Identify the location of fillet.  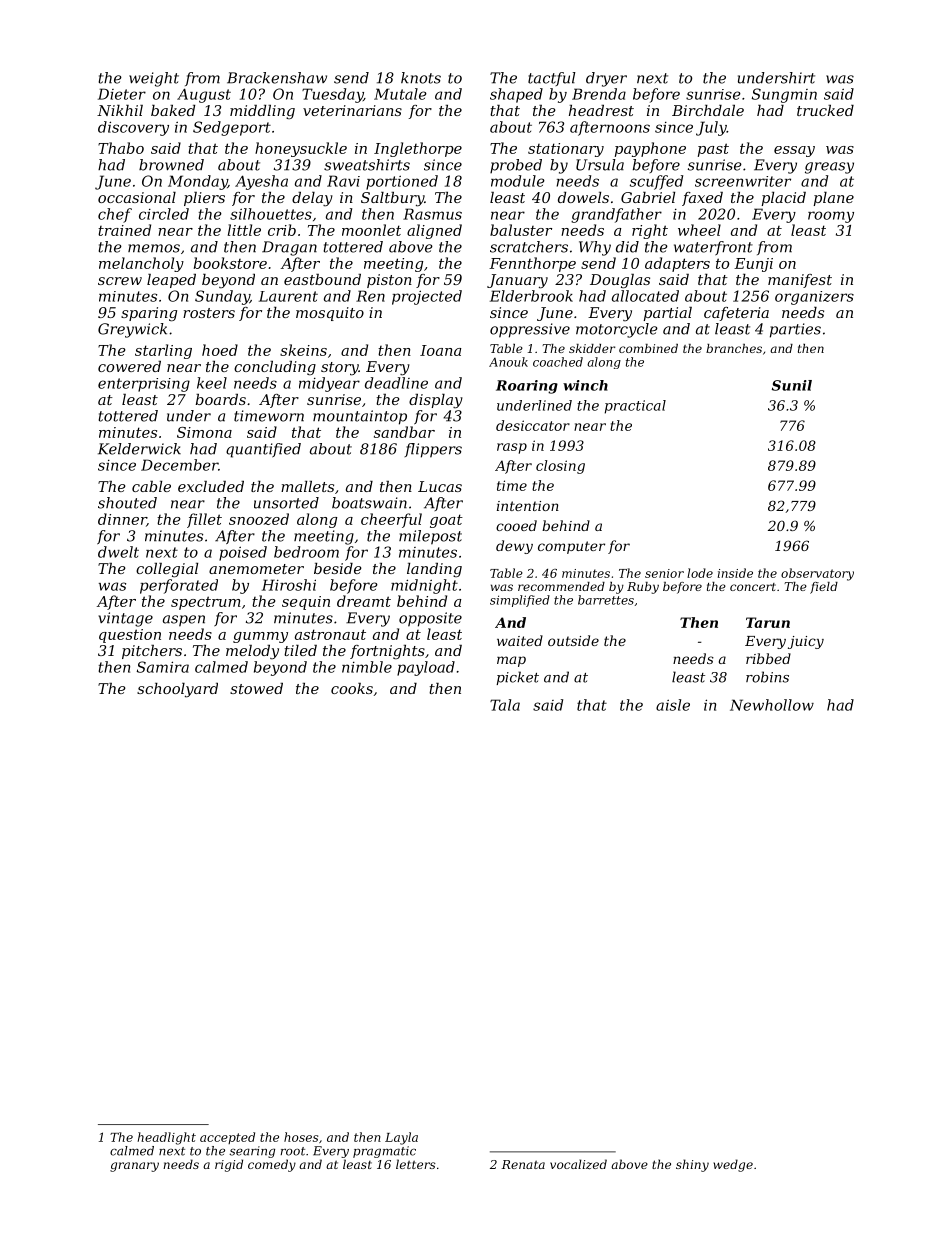
(204, 520).
